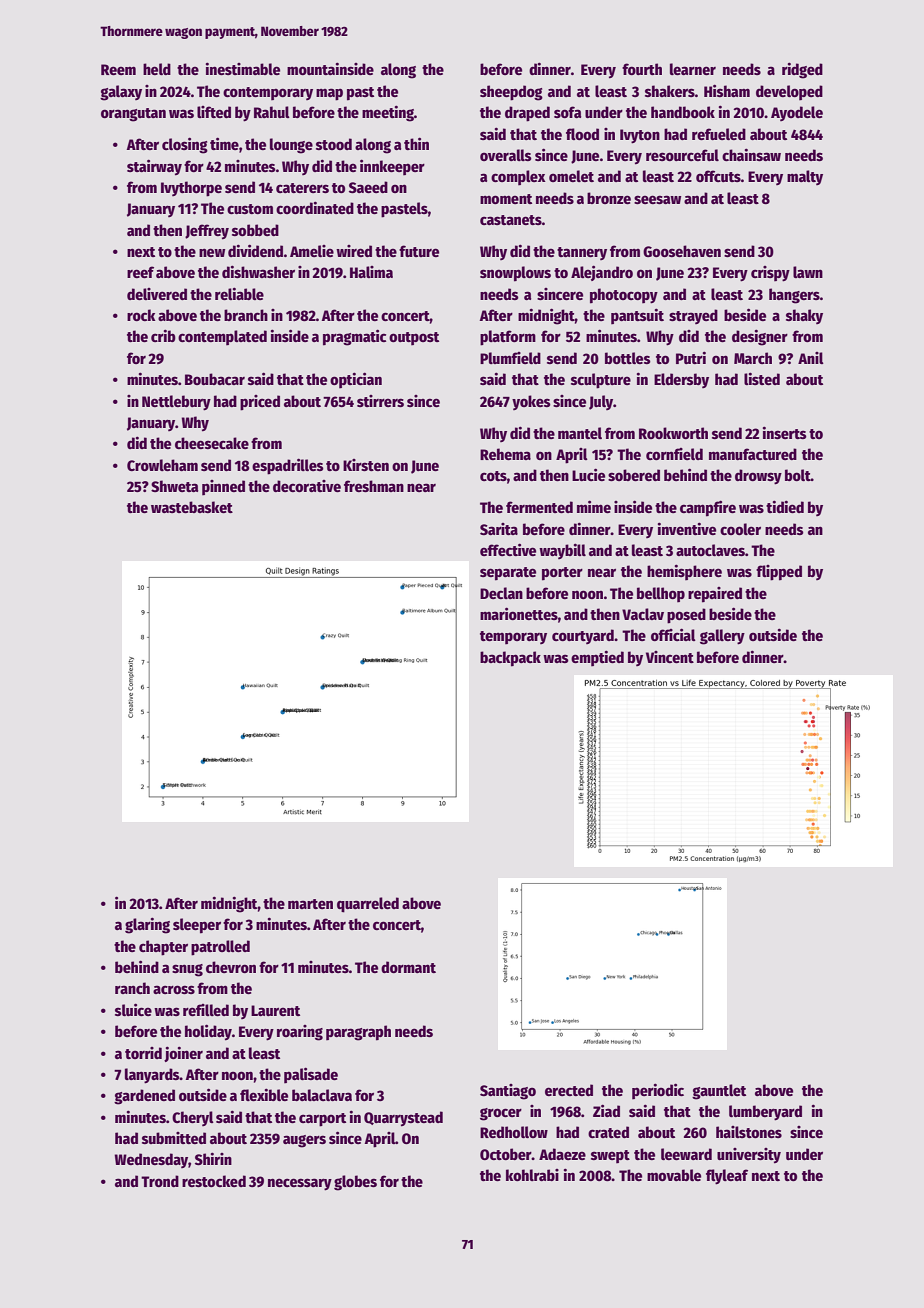 Image resolution: width=924 pixels, height=1308 pixels. What do you see at coordinates (510, 659) in the screenshot?
I see `backpack` at bounding box center [510, 659].
